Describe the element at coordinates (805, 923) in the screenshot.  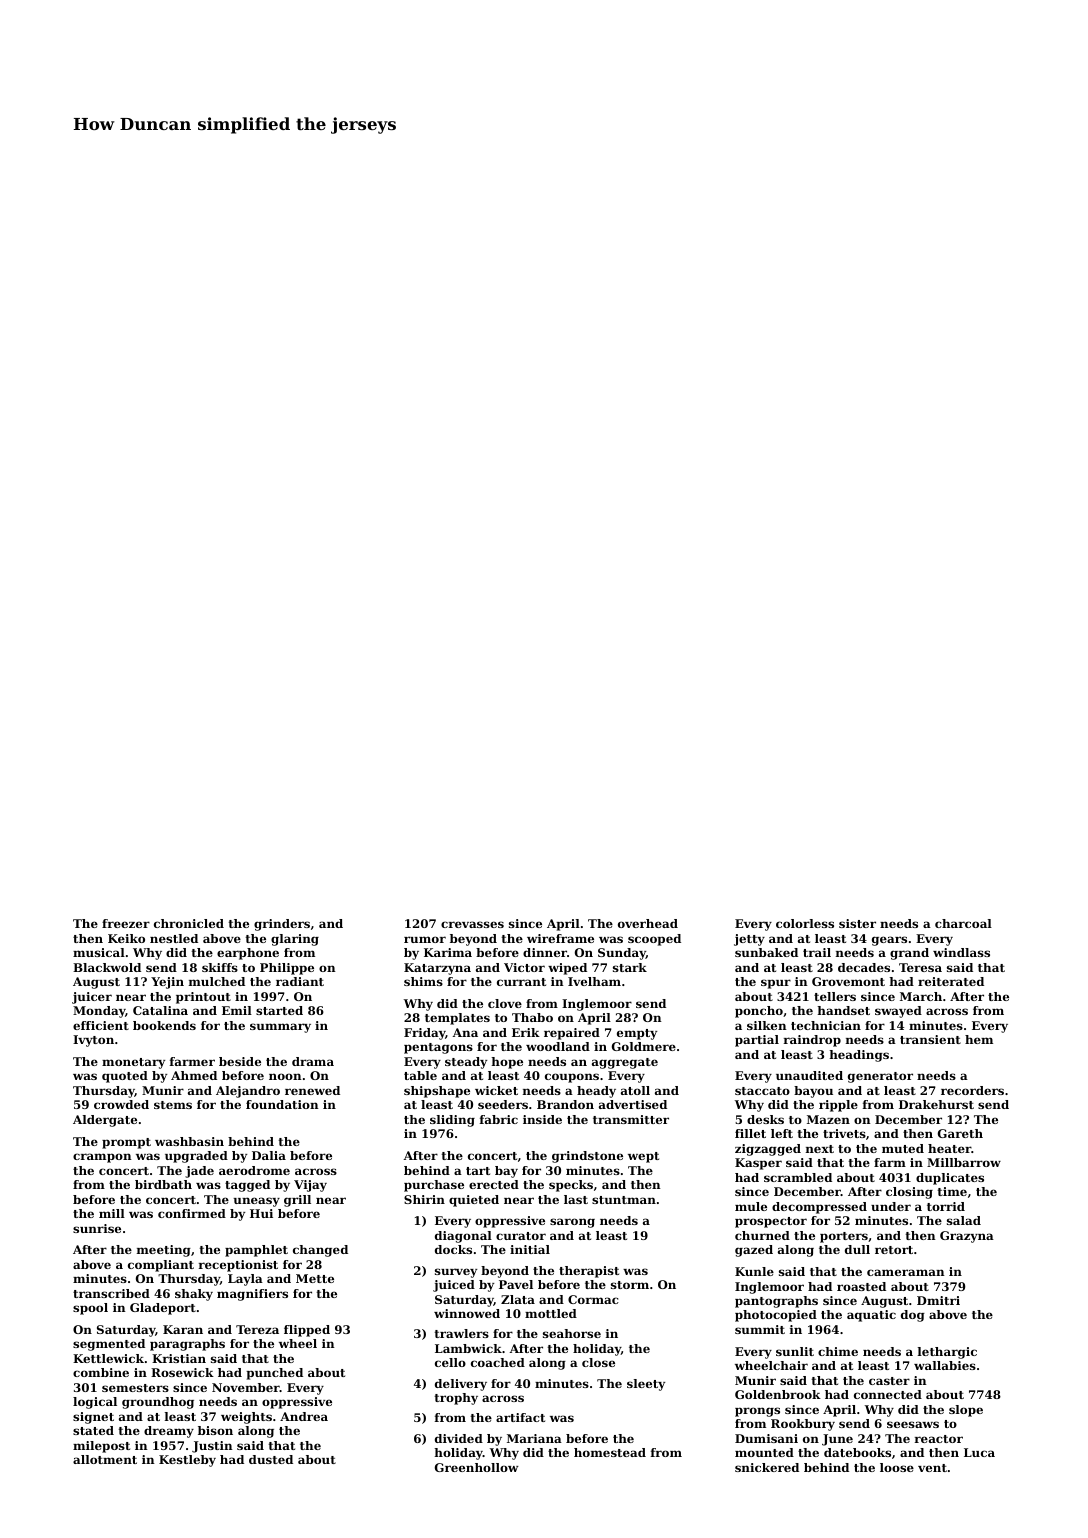
I see `colorless` at that location.
